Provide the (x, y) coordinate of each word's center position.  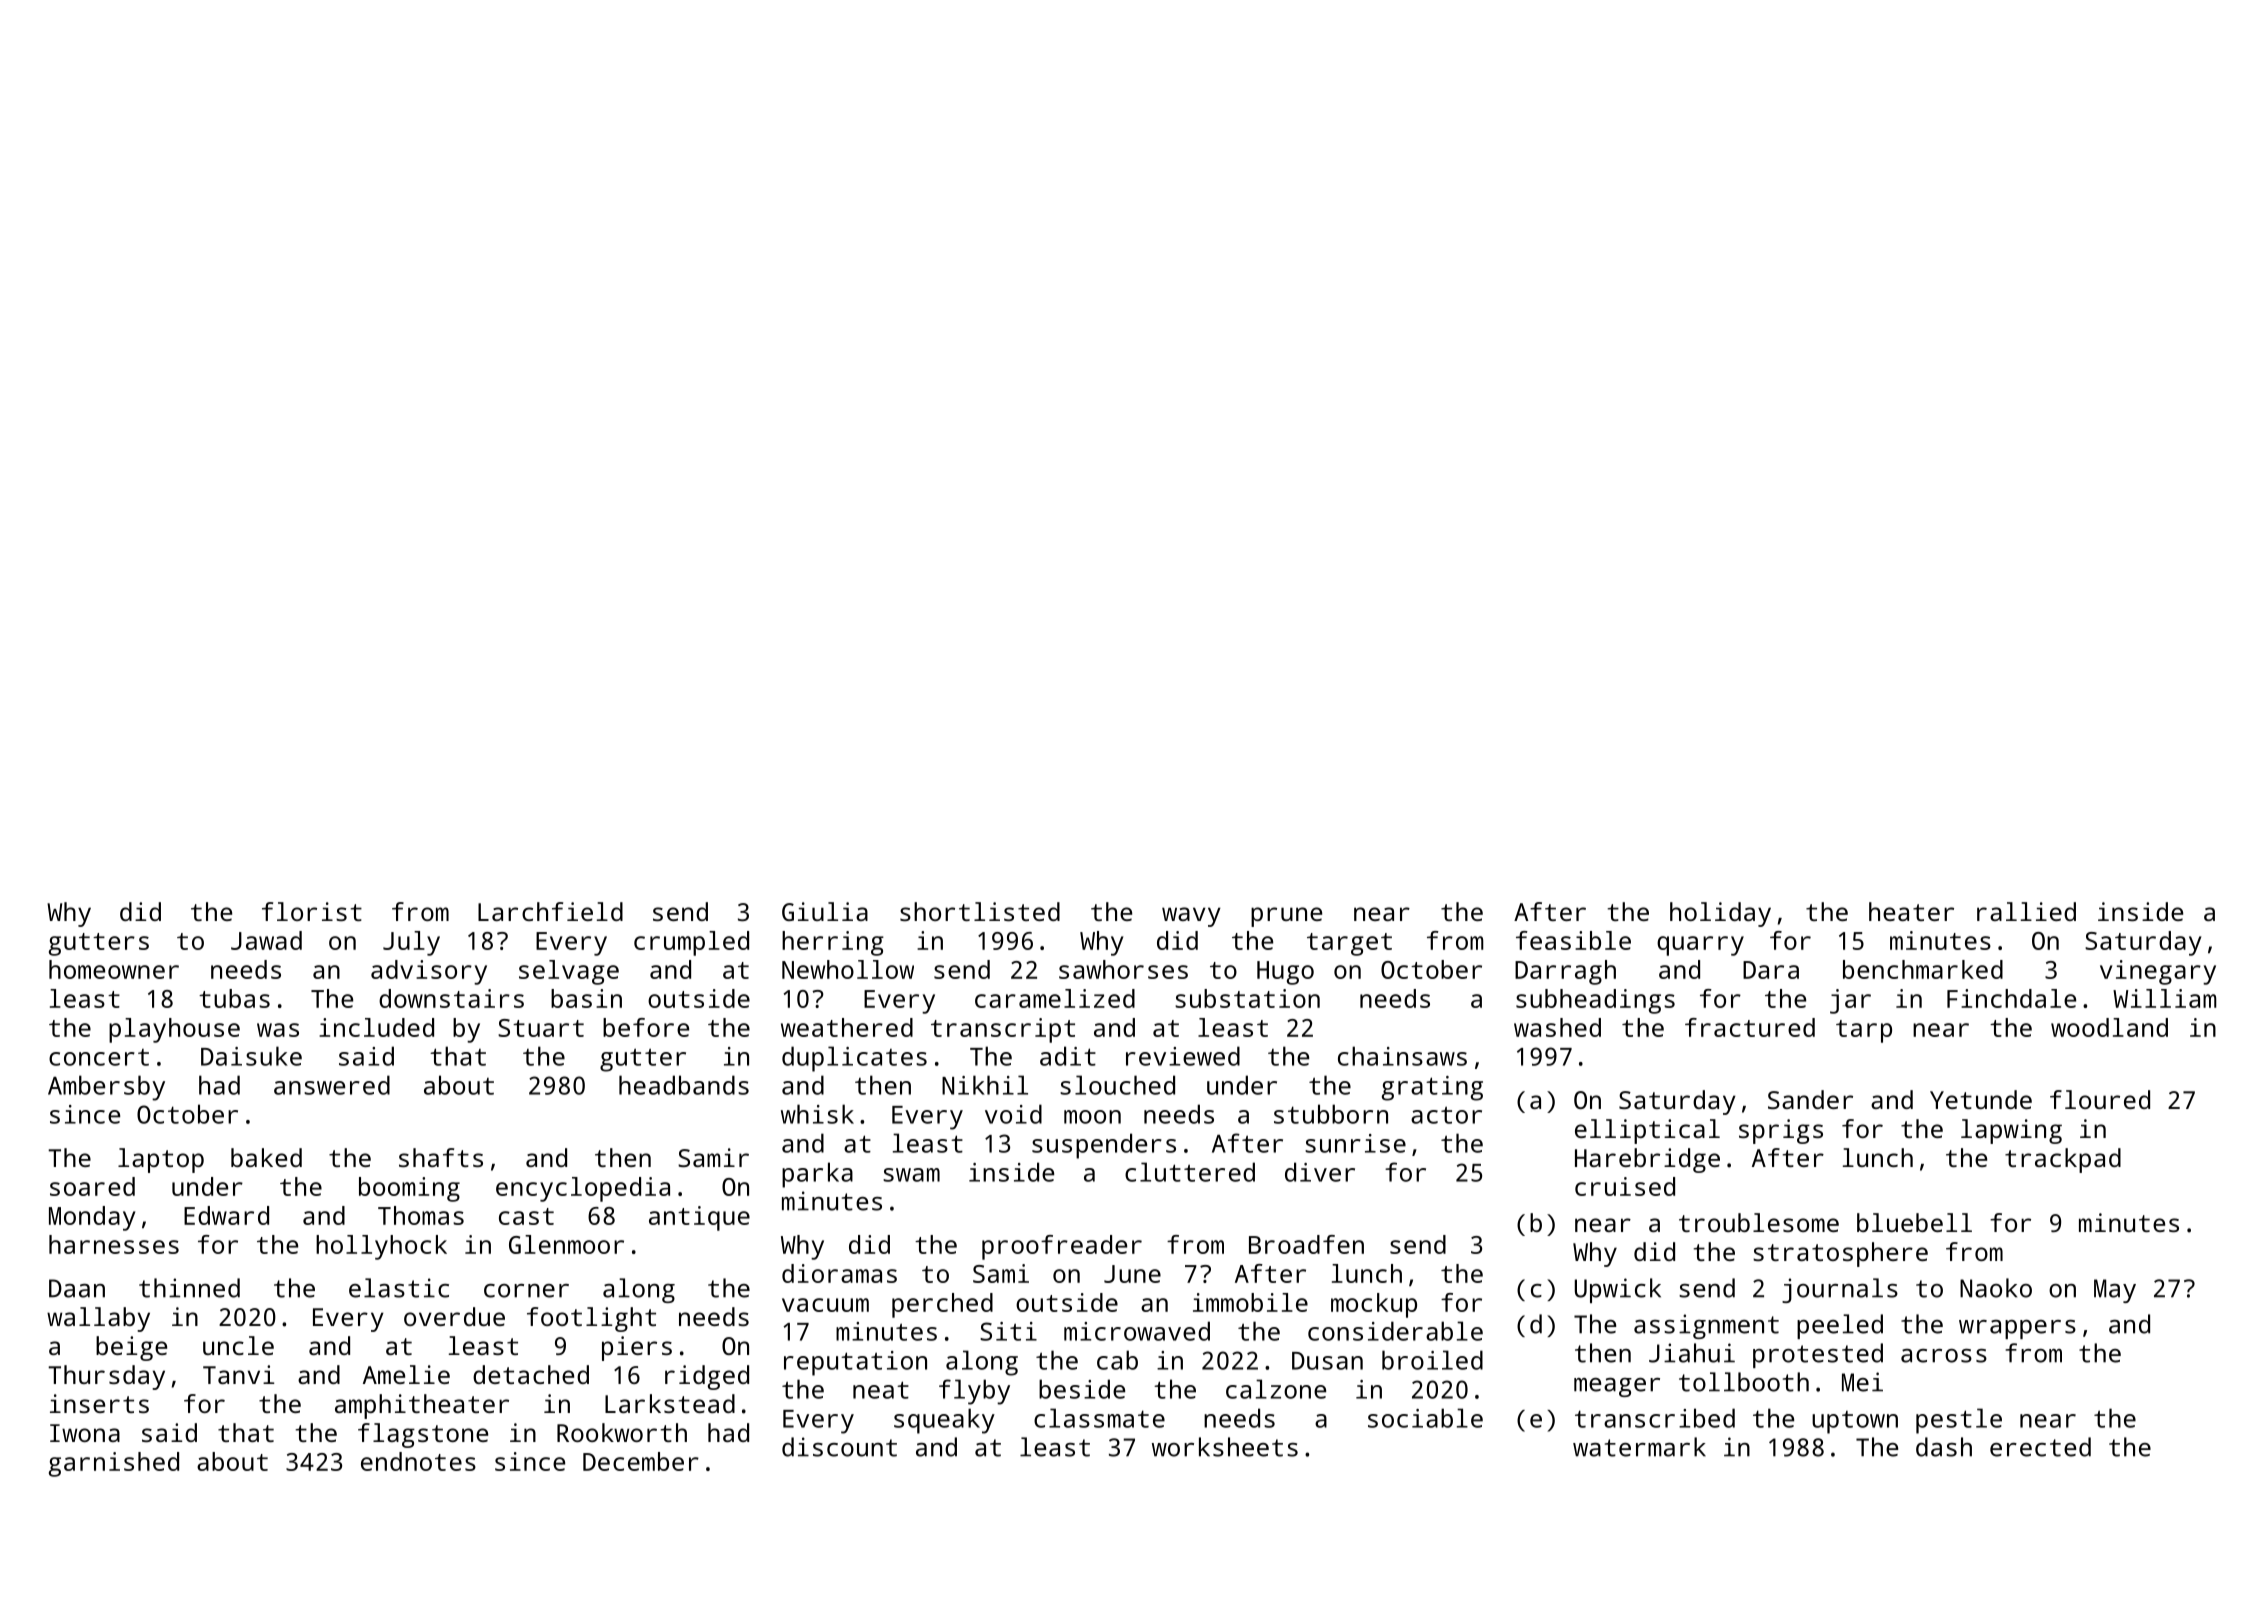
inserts (99, 1403)
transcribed (1655, 1418)
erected (2040, 1447)
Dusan (1327, 1361)
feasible (1573, 940)
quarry (1700, 946)
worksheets (1225, 1447)
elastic (399, 1288)
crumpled (691, 943)
